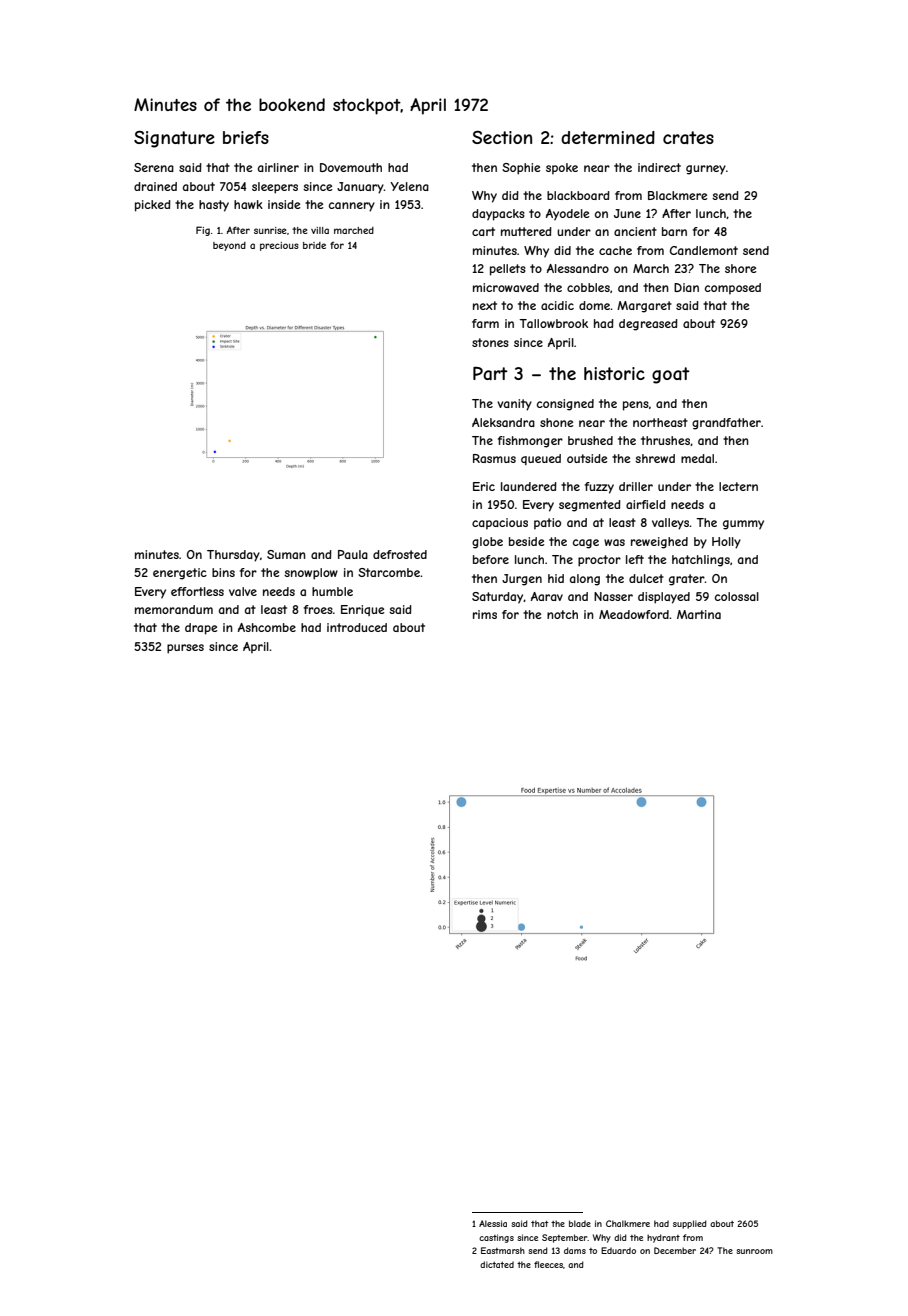 The height and width of the image is (1316, 908). I want to click on dictated, so click(497, 1264).
